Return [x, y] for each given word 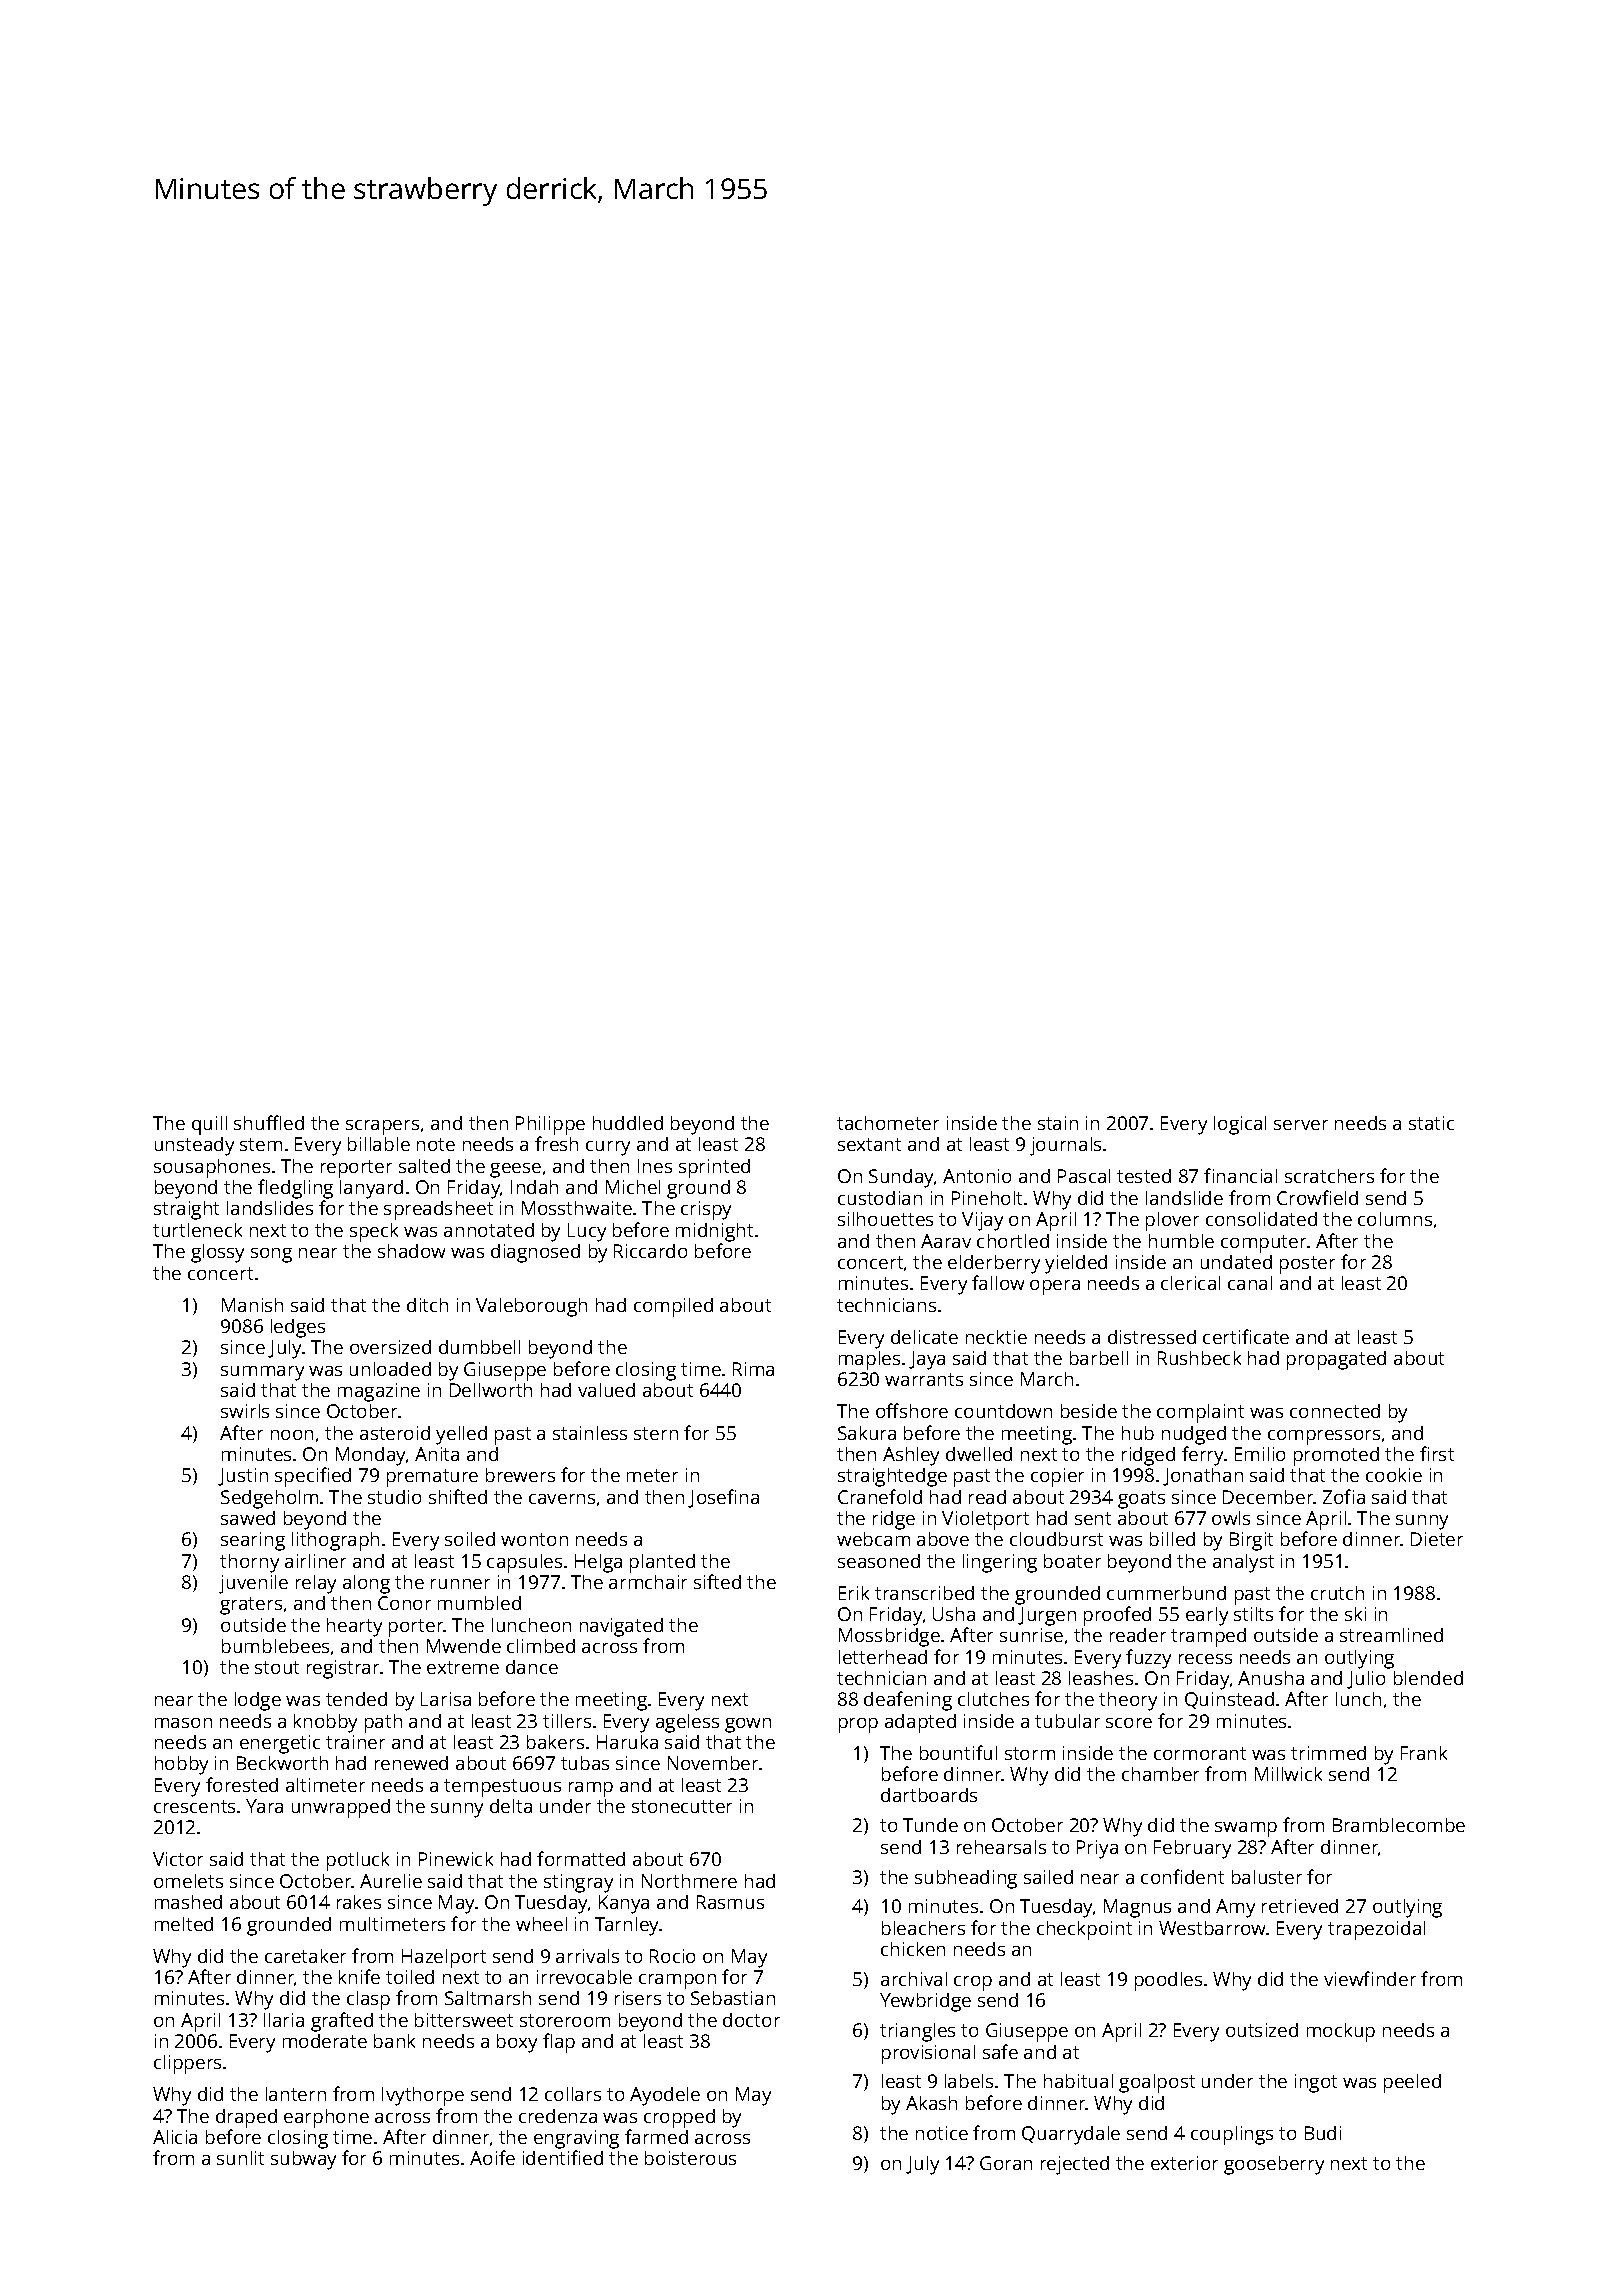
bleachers [923, 1928]
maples [869, 1360]
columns [1395, 1219]
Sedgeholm [269, 1499]
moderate [325, 2041]
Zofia [1344, 1496]
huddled [628, 1123]
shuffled [269, 1122]
